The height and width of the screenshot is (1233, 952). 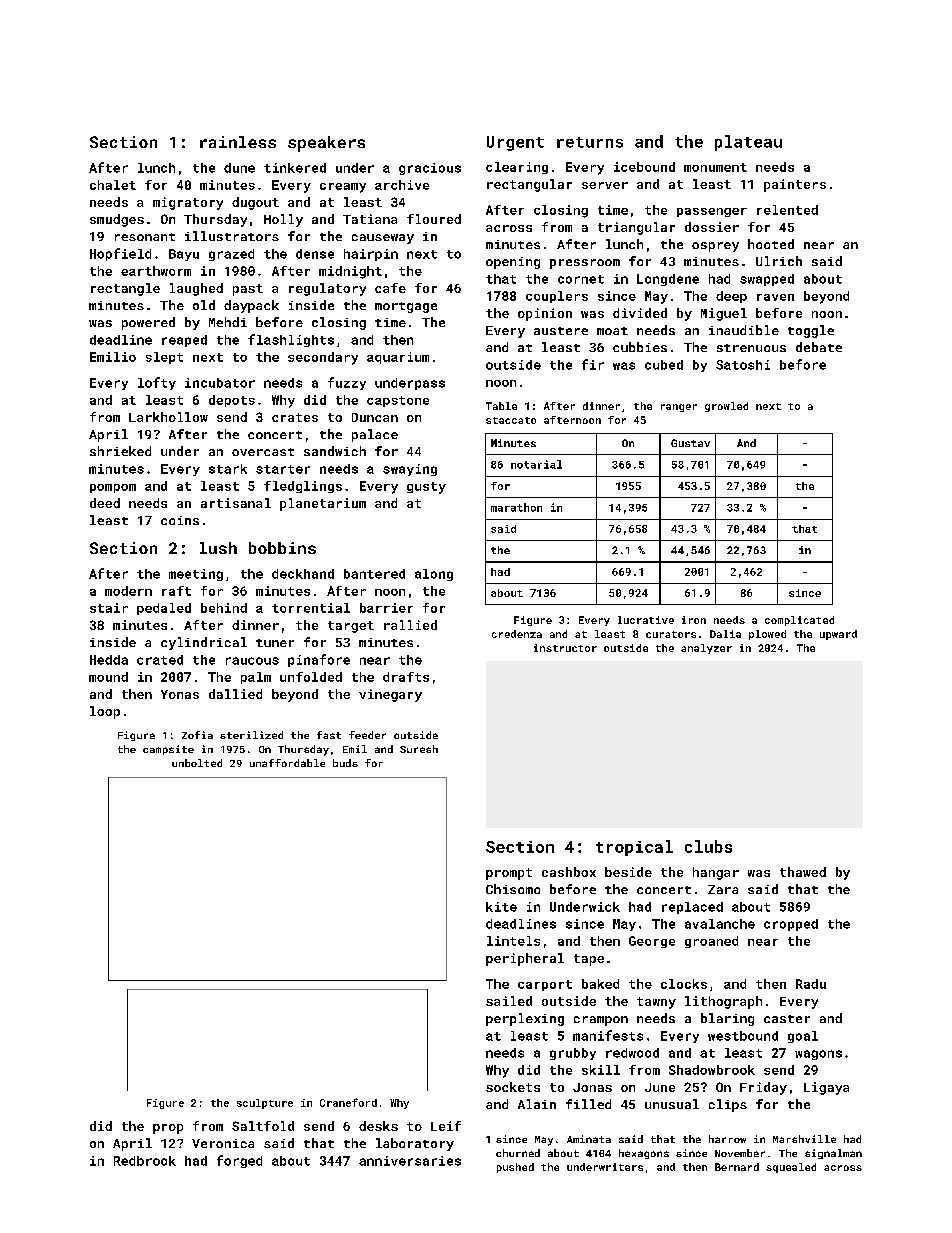 I want to click on growled, so click(x=726, y=407).
